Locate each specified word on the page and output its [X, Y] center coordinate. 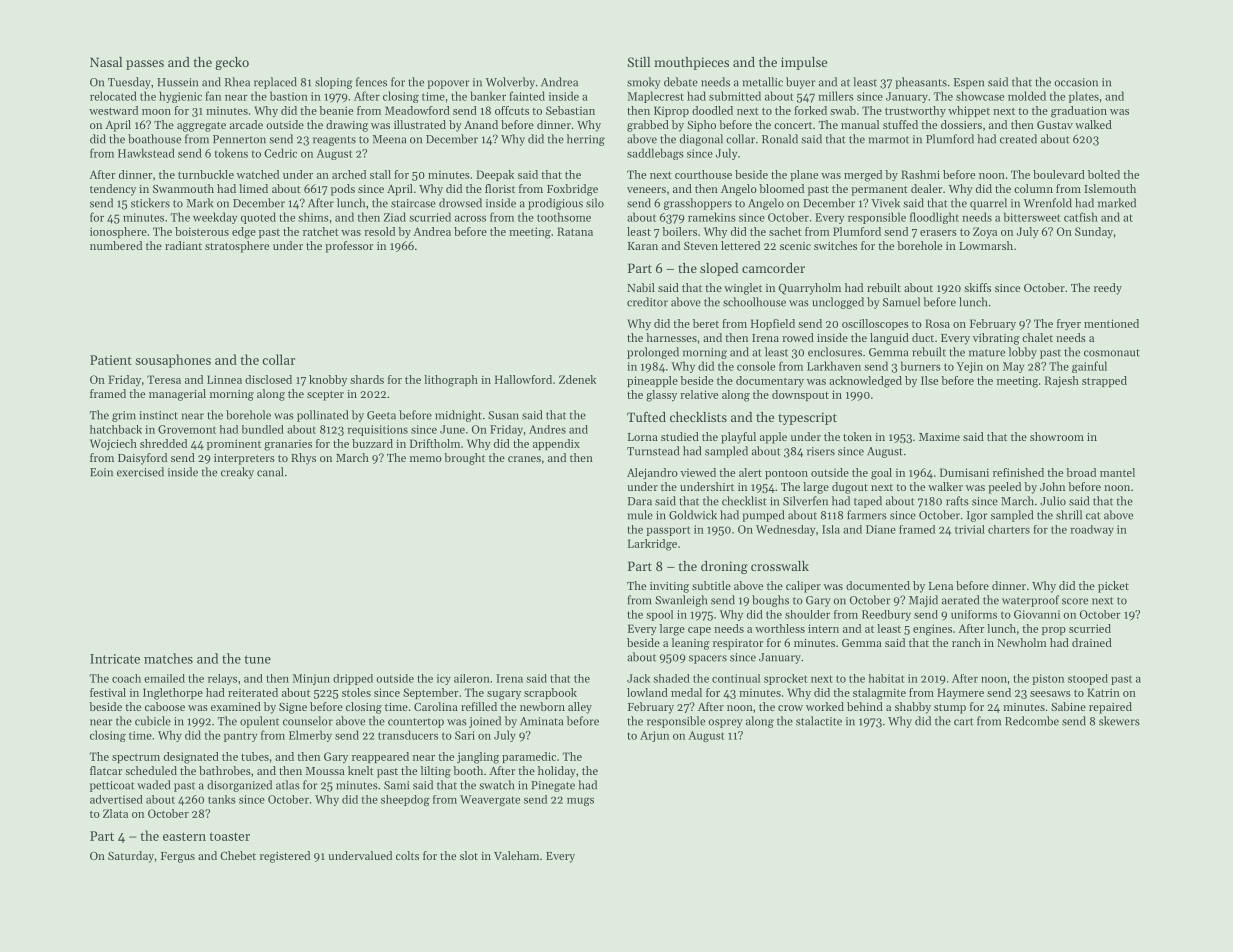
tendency [113, 190]
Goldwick [693, 515]
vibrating [996, 339]
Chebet [238, 855]
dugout [850, 488]
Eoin [101, 472]
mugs [580, 802]
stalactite [819, 721]
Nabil [641, 287]
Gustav [1055, 125]
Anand [481, 124]
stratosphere [237, 247]
